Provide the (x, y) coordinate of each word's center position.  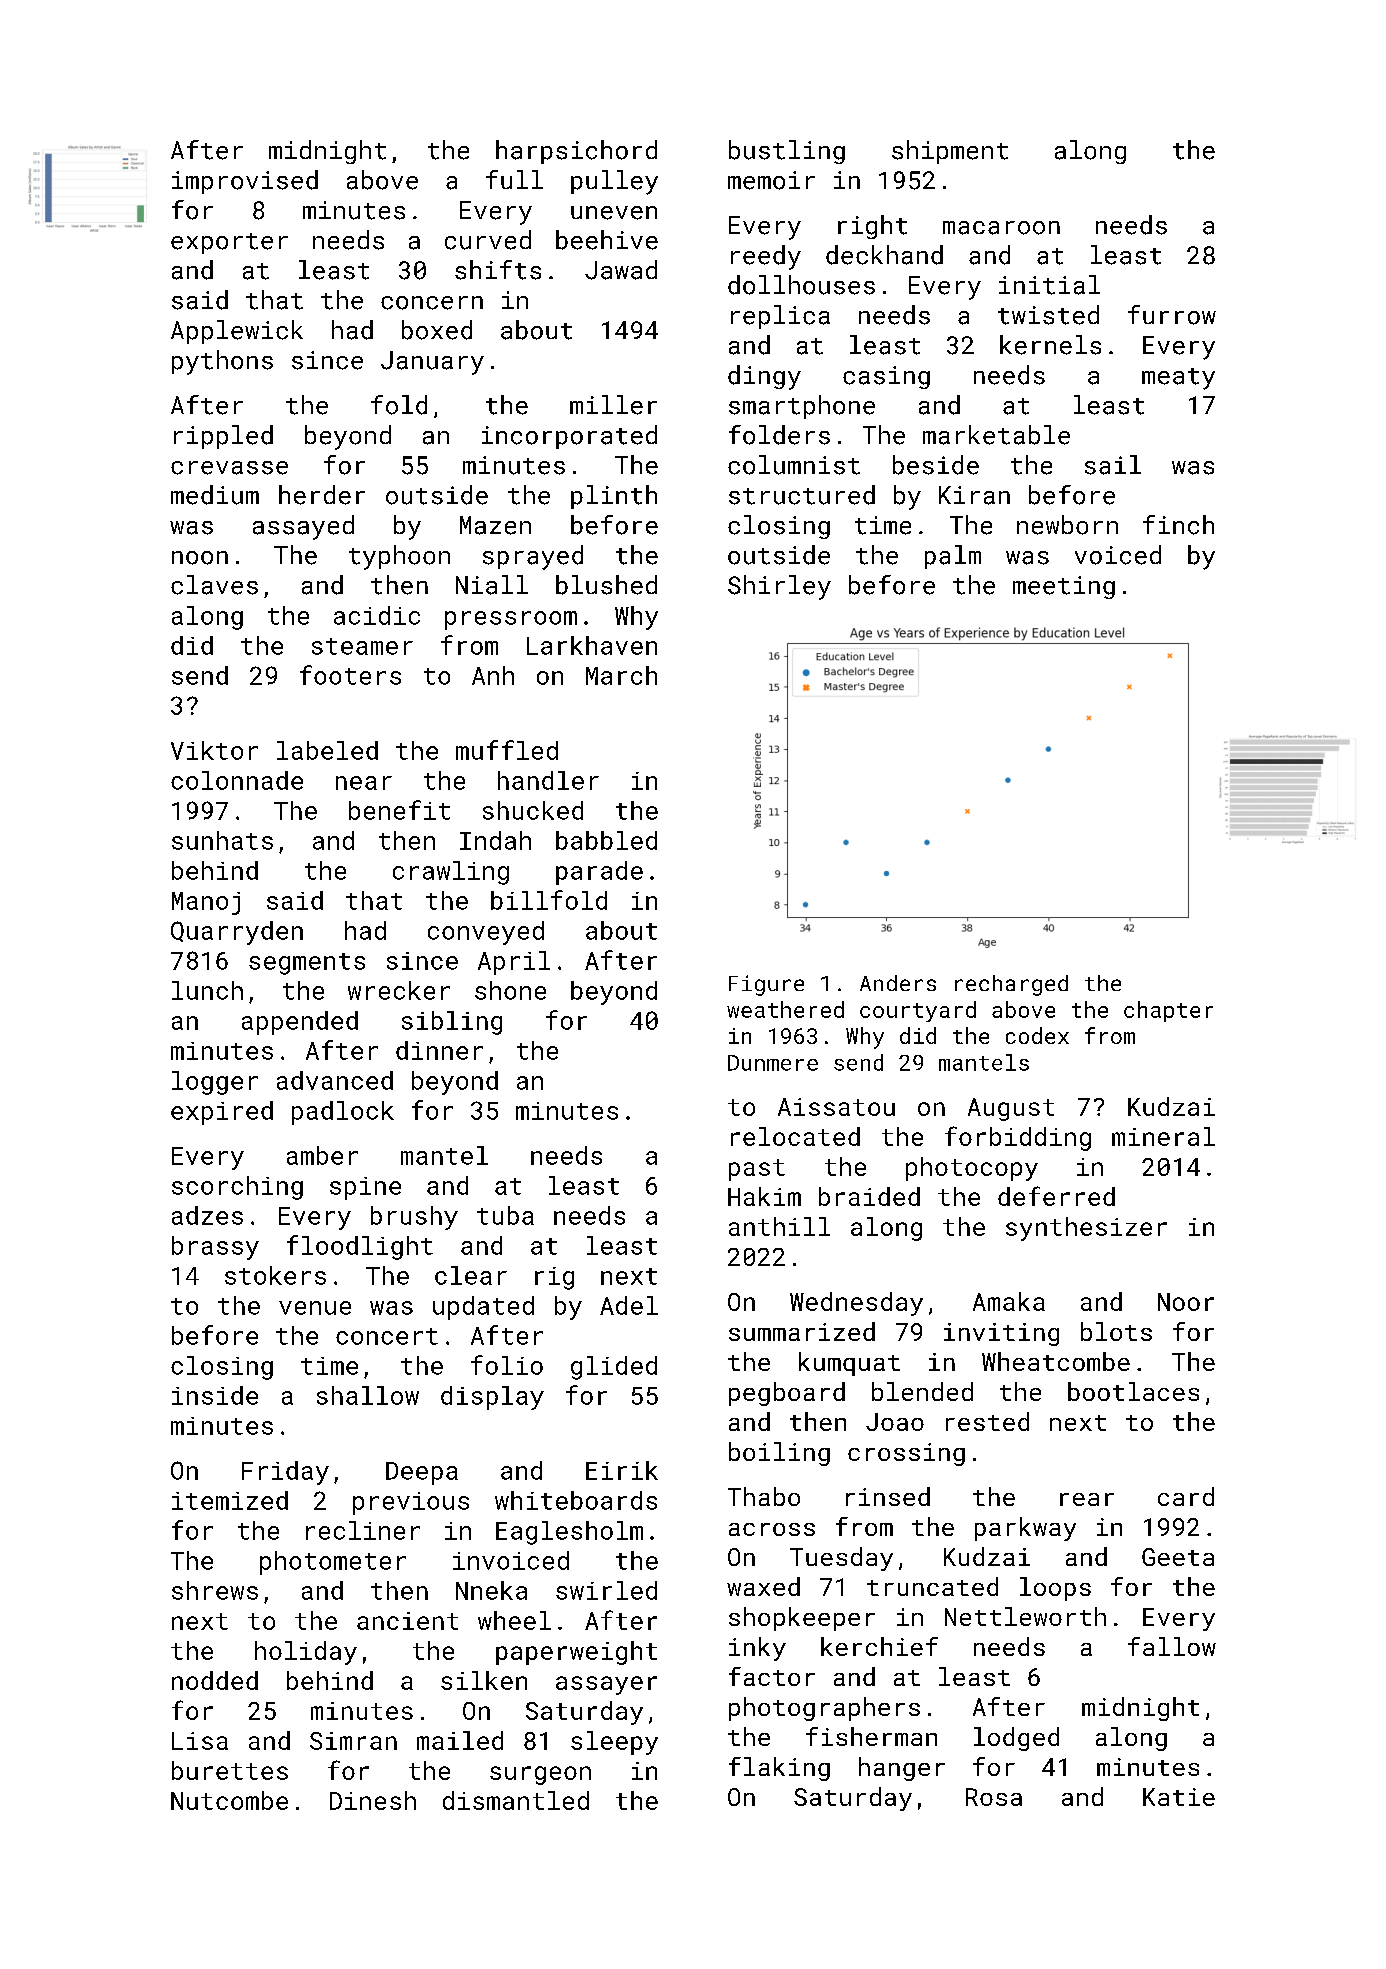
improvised (245, 182)
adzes (207, 1215)
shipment (950, 152)
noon (200, 558)
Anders (898, 983)
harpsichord (576, 152)
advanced (335, 1080)
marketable (996, 435)
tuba (505, 1215)
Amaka (1009, 1301)
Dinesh (373, 1800)
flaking (779, 1769)
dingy (764, 377)
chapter (1168, 1011)
